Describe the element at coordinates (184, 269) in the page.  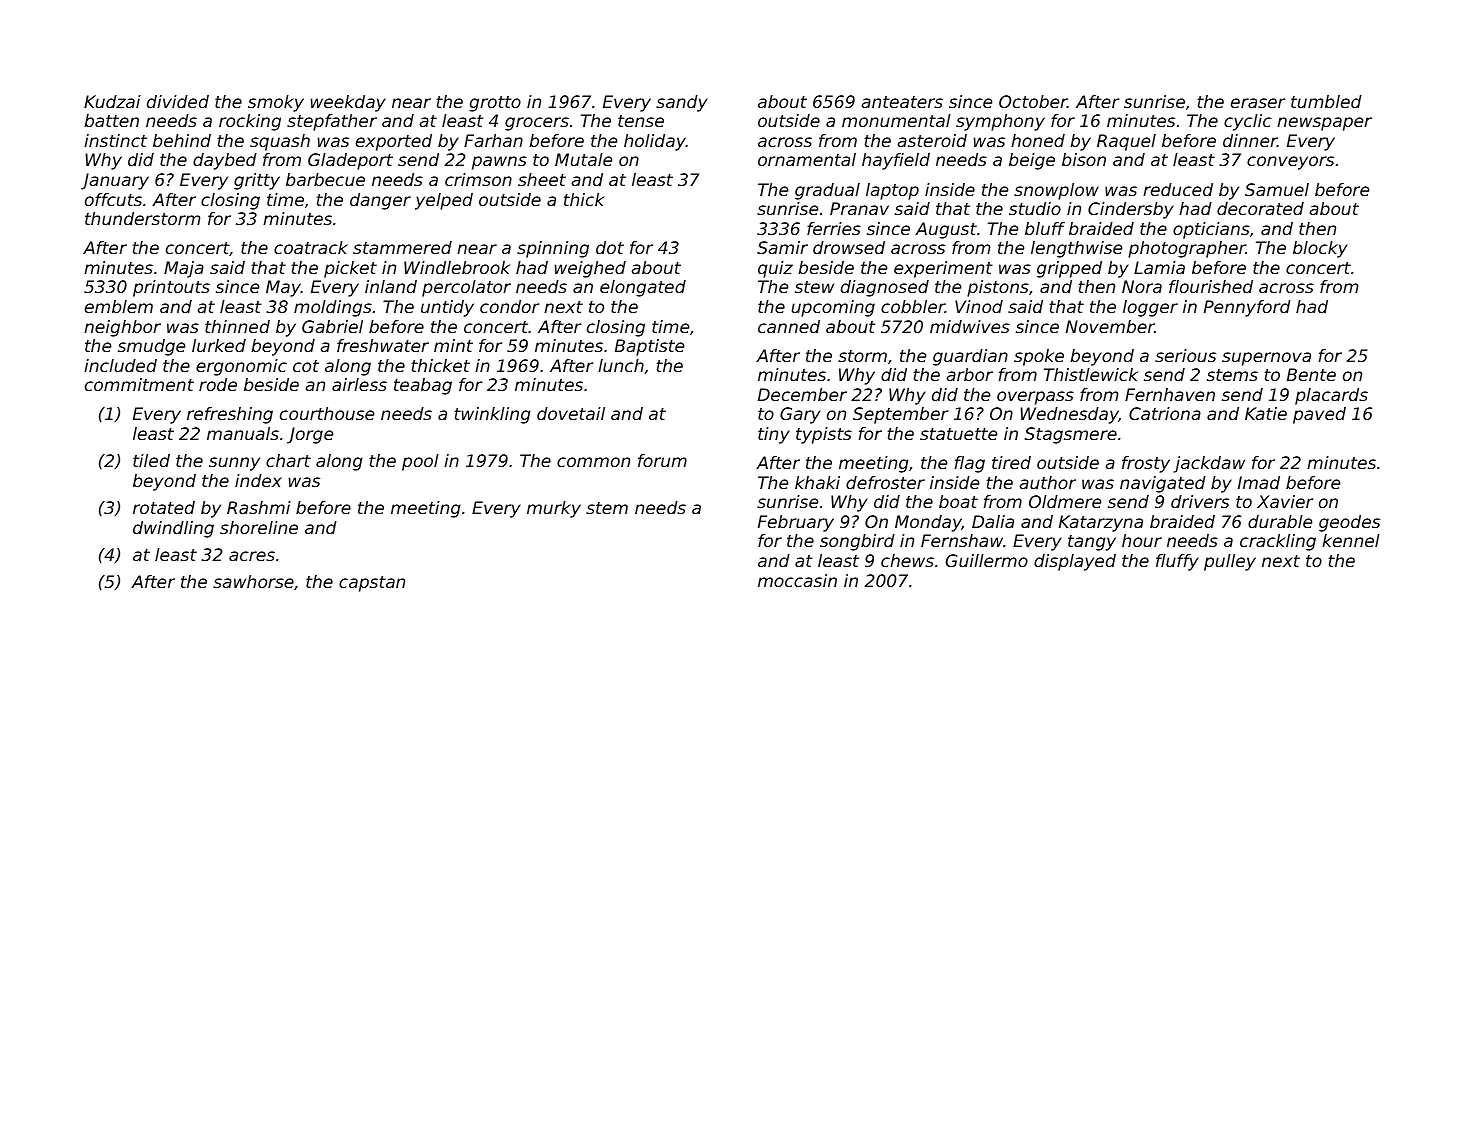
I see `Maja` at that location.
